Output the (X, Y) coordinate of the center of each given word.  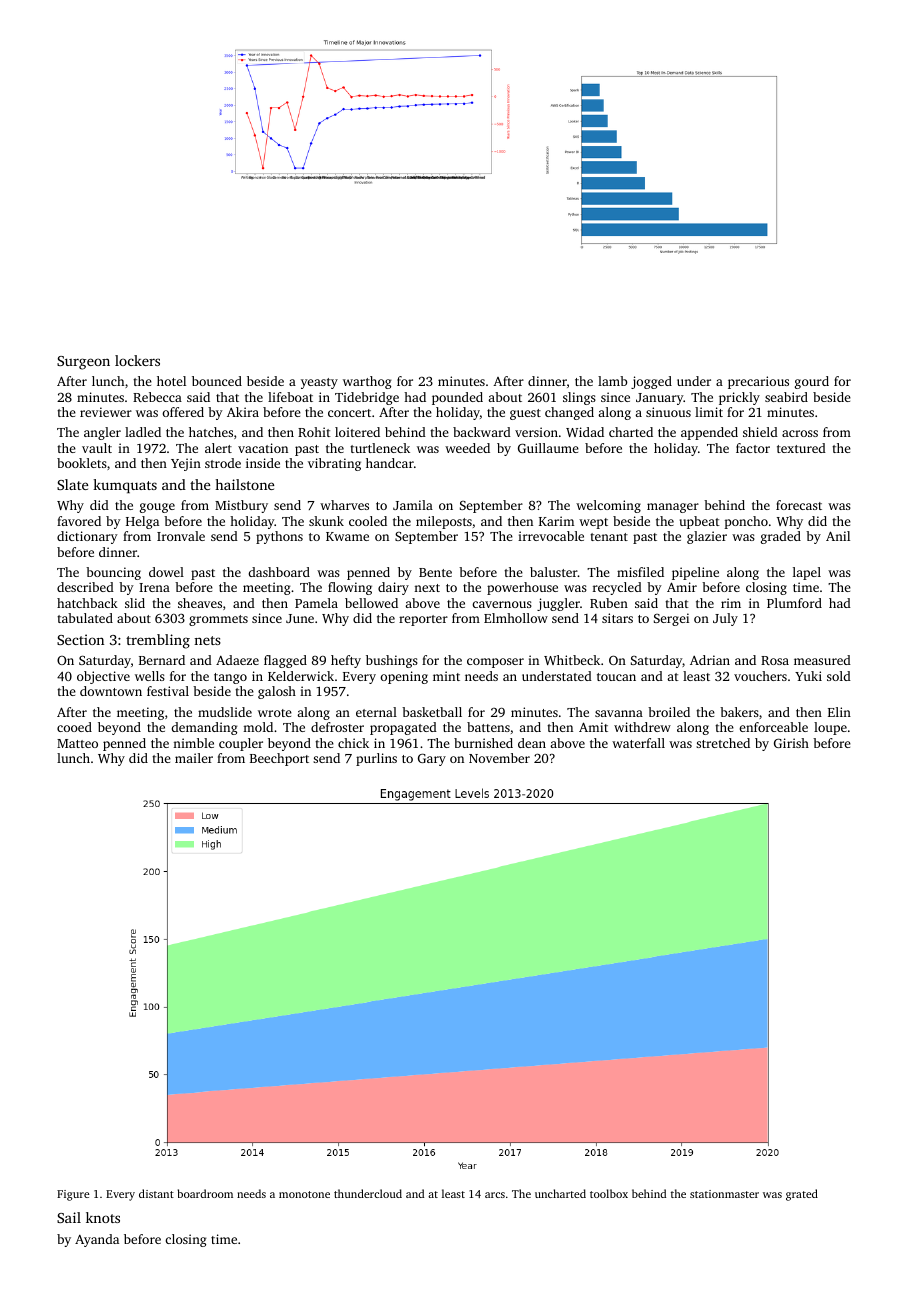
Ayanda (97, 1240)
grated (802, 1195)
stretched (723, 743)
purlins (376, 759)
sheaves (200, 603)
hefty (346, 661)
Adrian (710, 660)
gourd (812, 382)
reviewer (106, 412)
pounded (457, 398)
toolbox (609, 1193)
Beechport (279, 759)
